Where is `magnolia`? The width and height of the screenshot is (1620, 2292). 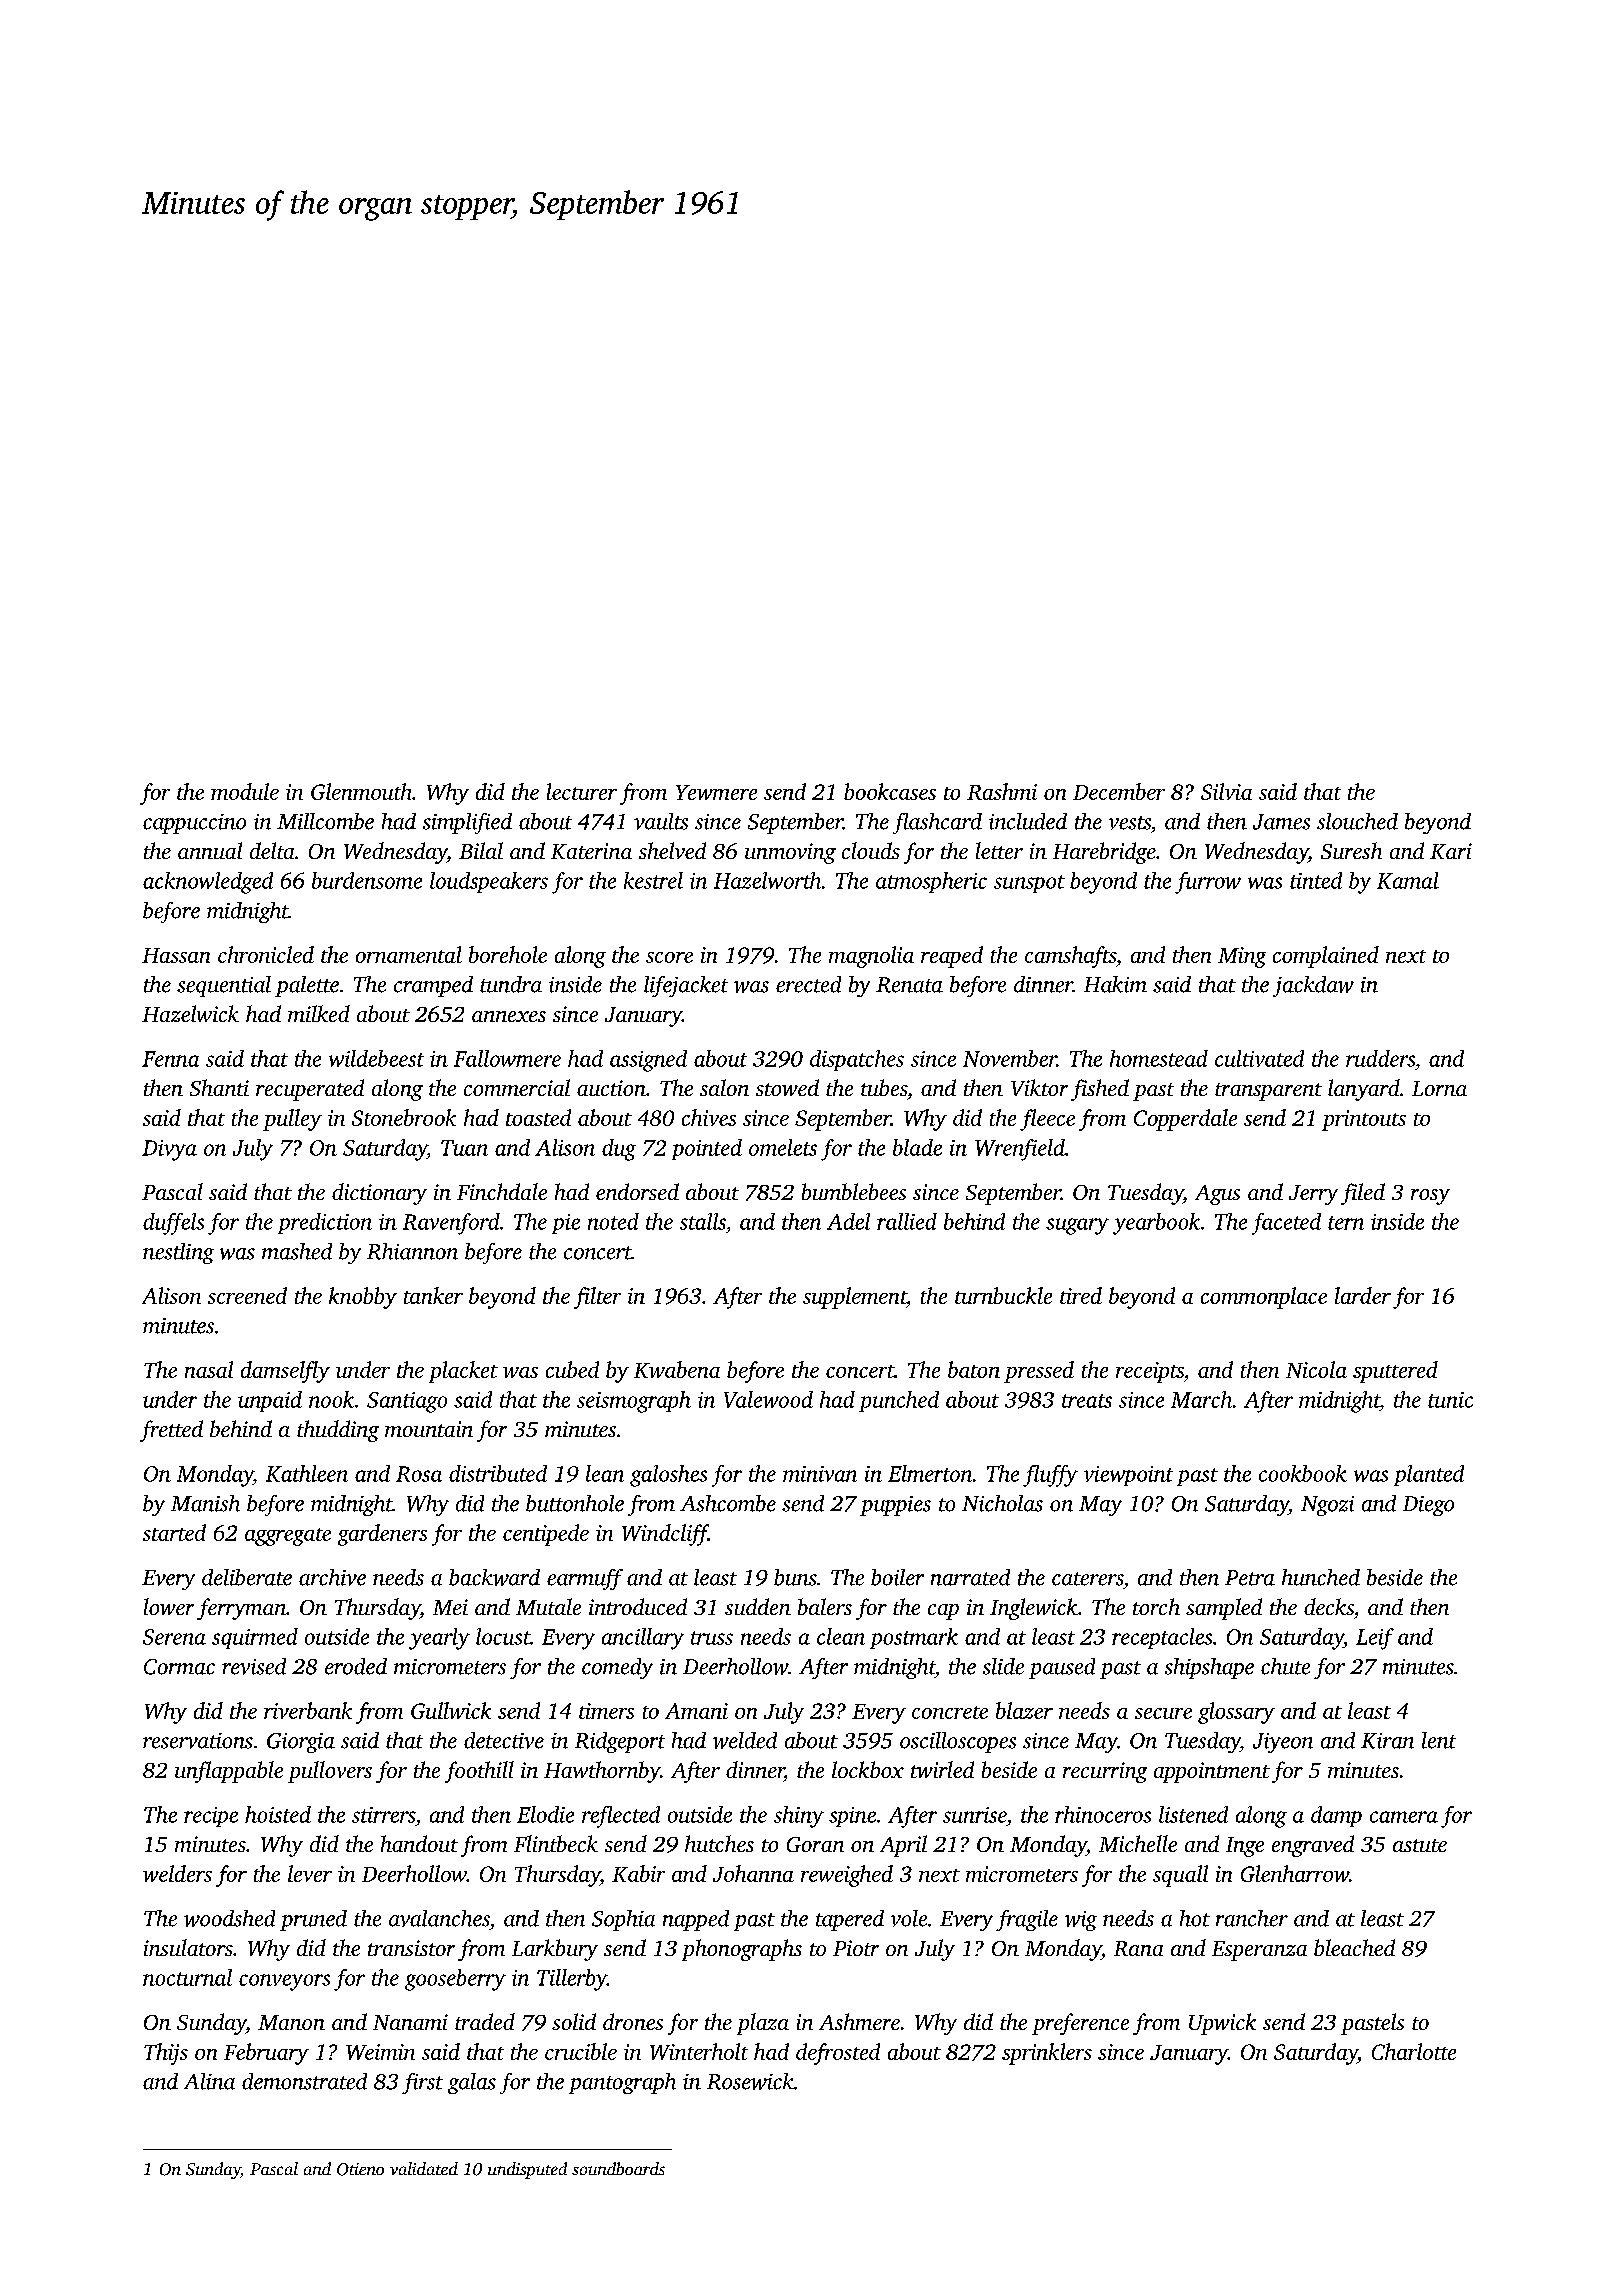
magnolia is located at coordinates (871, 957).
